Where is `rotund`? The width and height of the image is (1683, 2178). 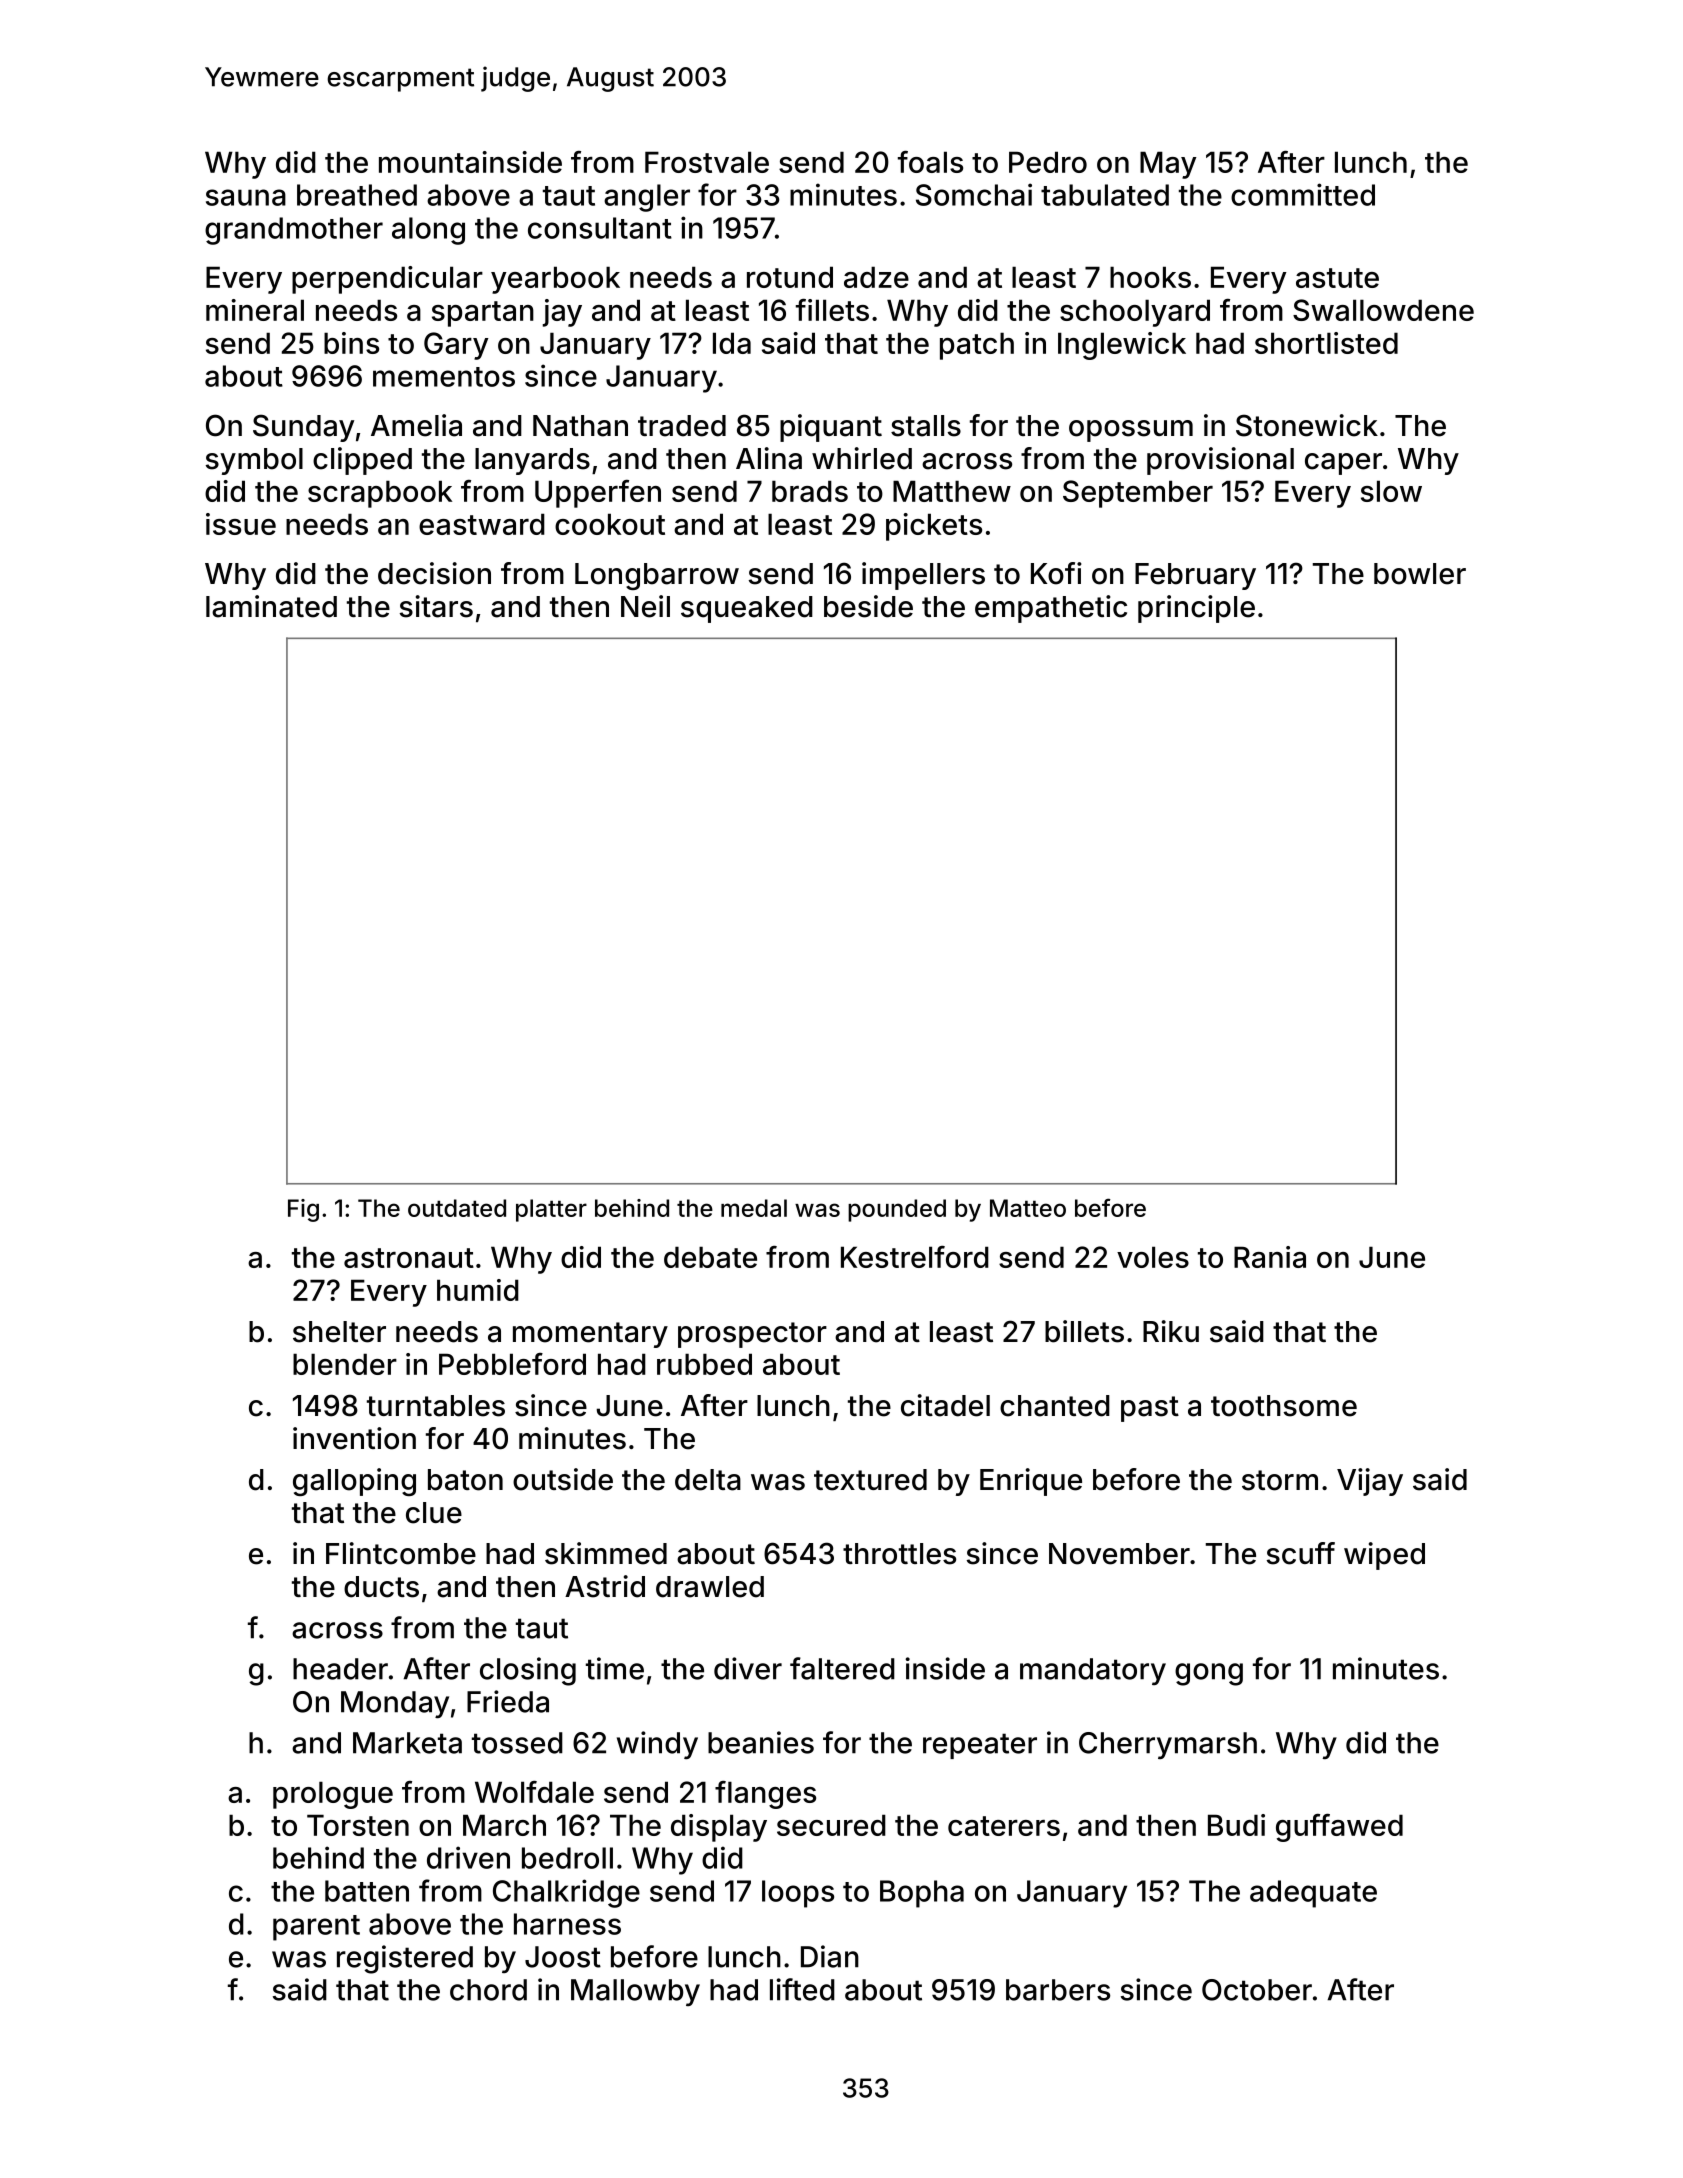 rotund is located at coordinates (790, 277).
